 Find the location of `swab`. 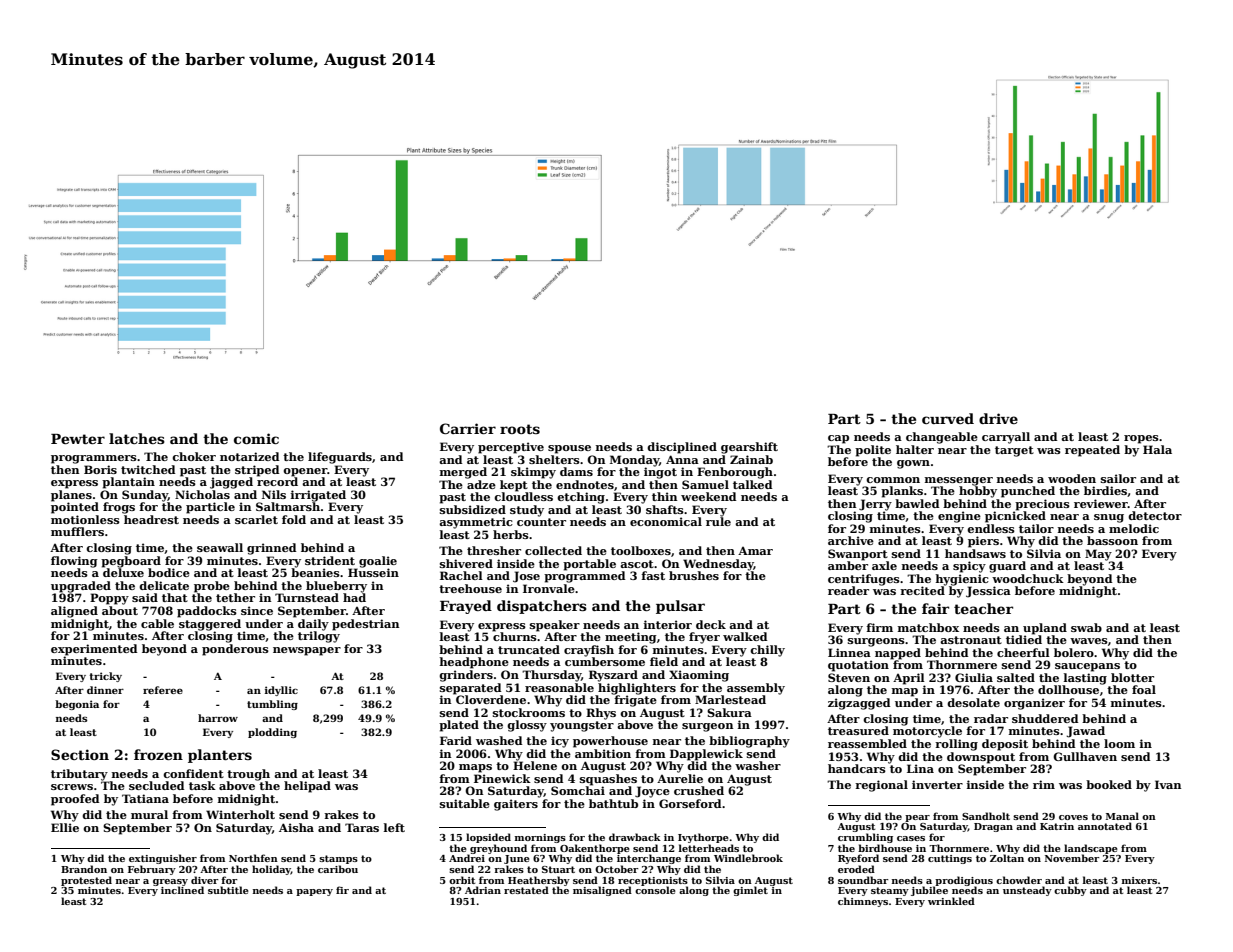

swab is located at coordinates (1086, 627).
